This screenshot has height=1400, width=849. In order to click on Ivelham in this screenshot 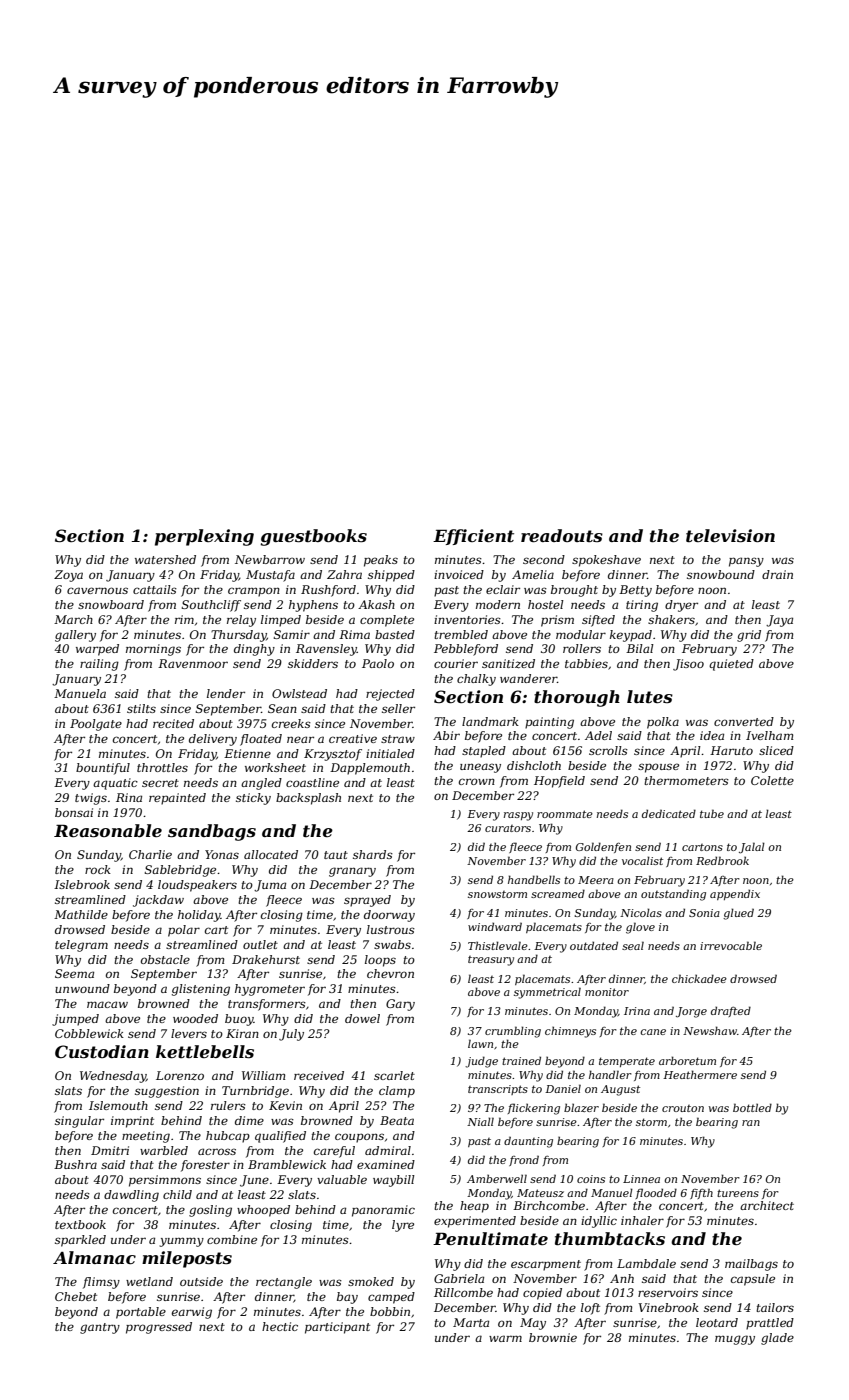, I will do `click(769, 735)`.
